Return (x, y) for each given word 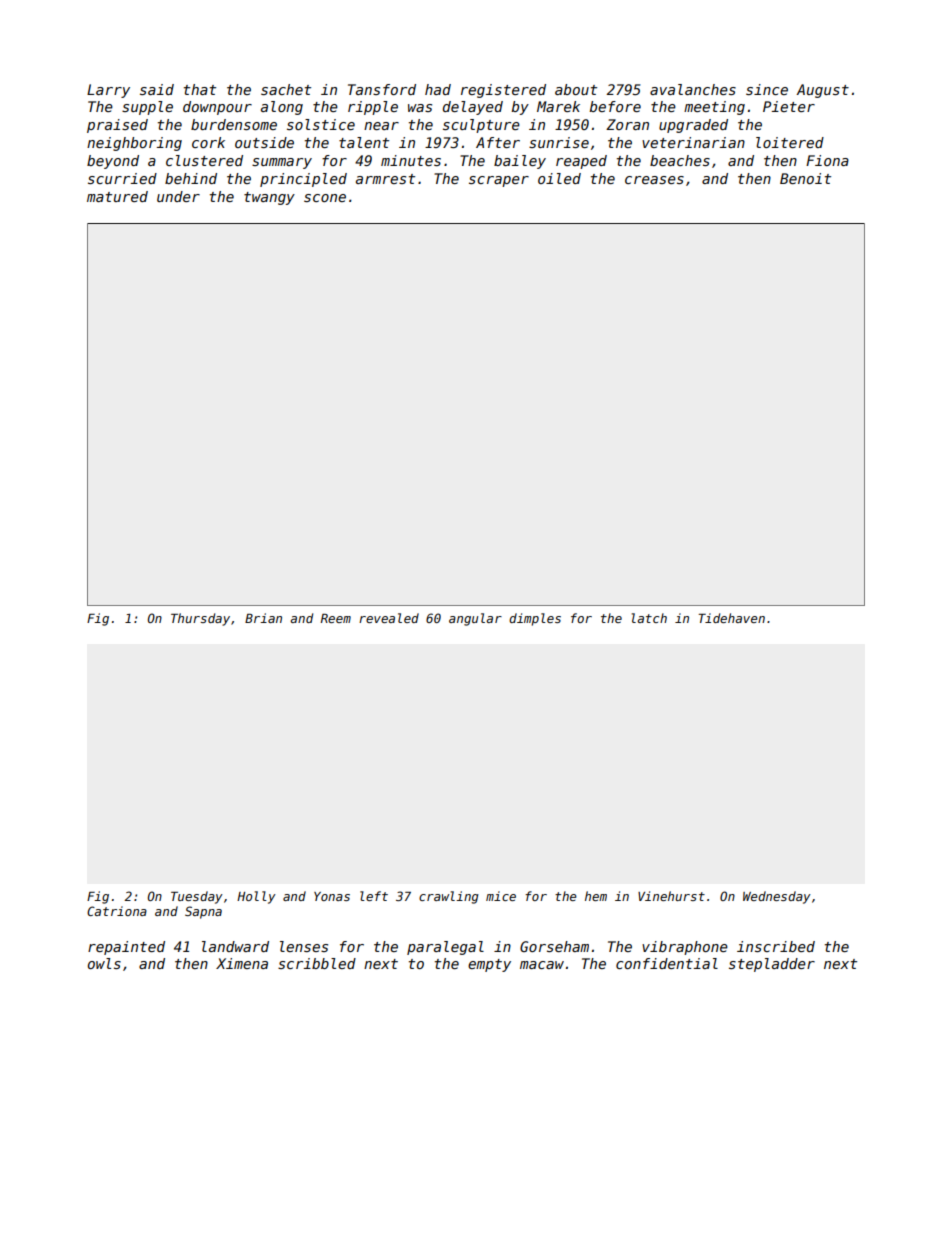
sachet (286, 89)
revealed (389, 618)
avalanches (693, 89)
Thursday (200, 619)
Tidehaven (731, 618)
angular (475, 619)
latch (649, 618)
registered (503, 91)
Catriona (117, 911)
